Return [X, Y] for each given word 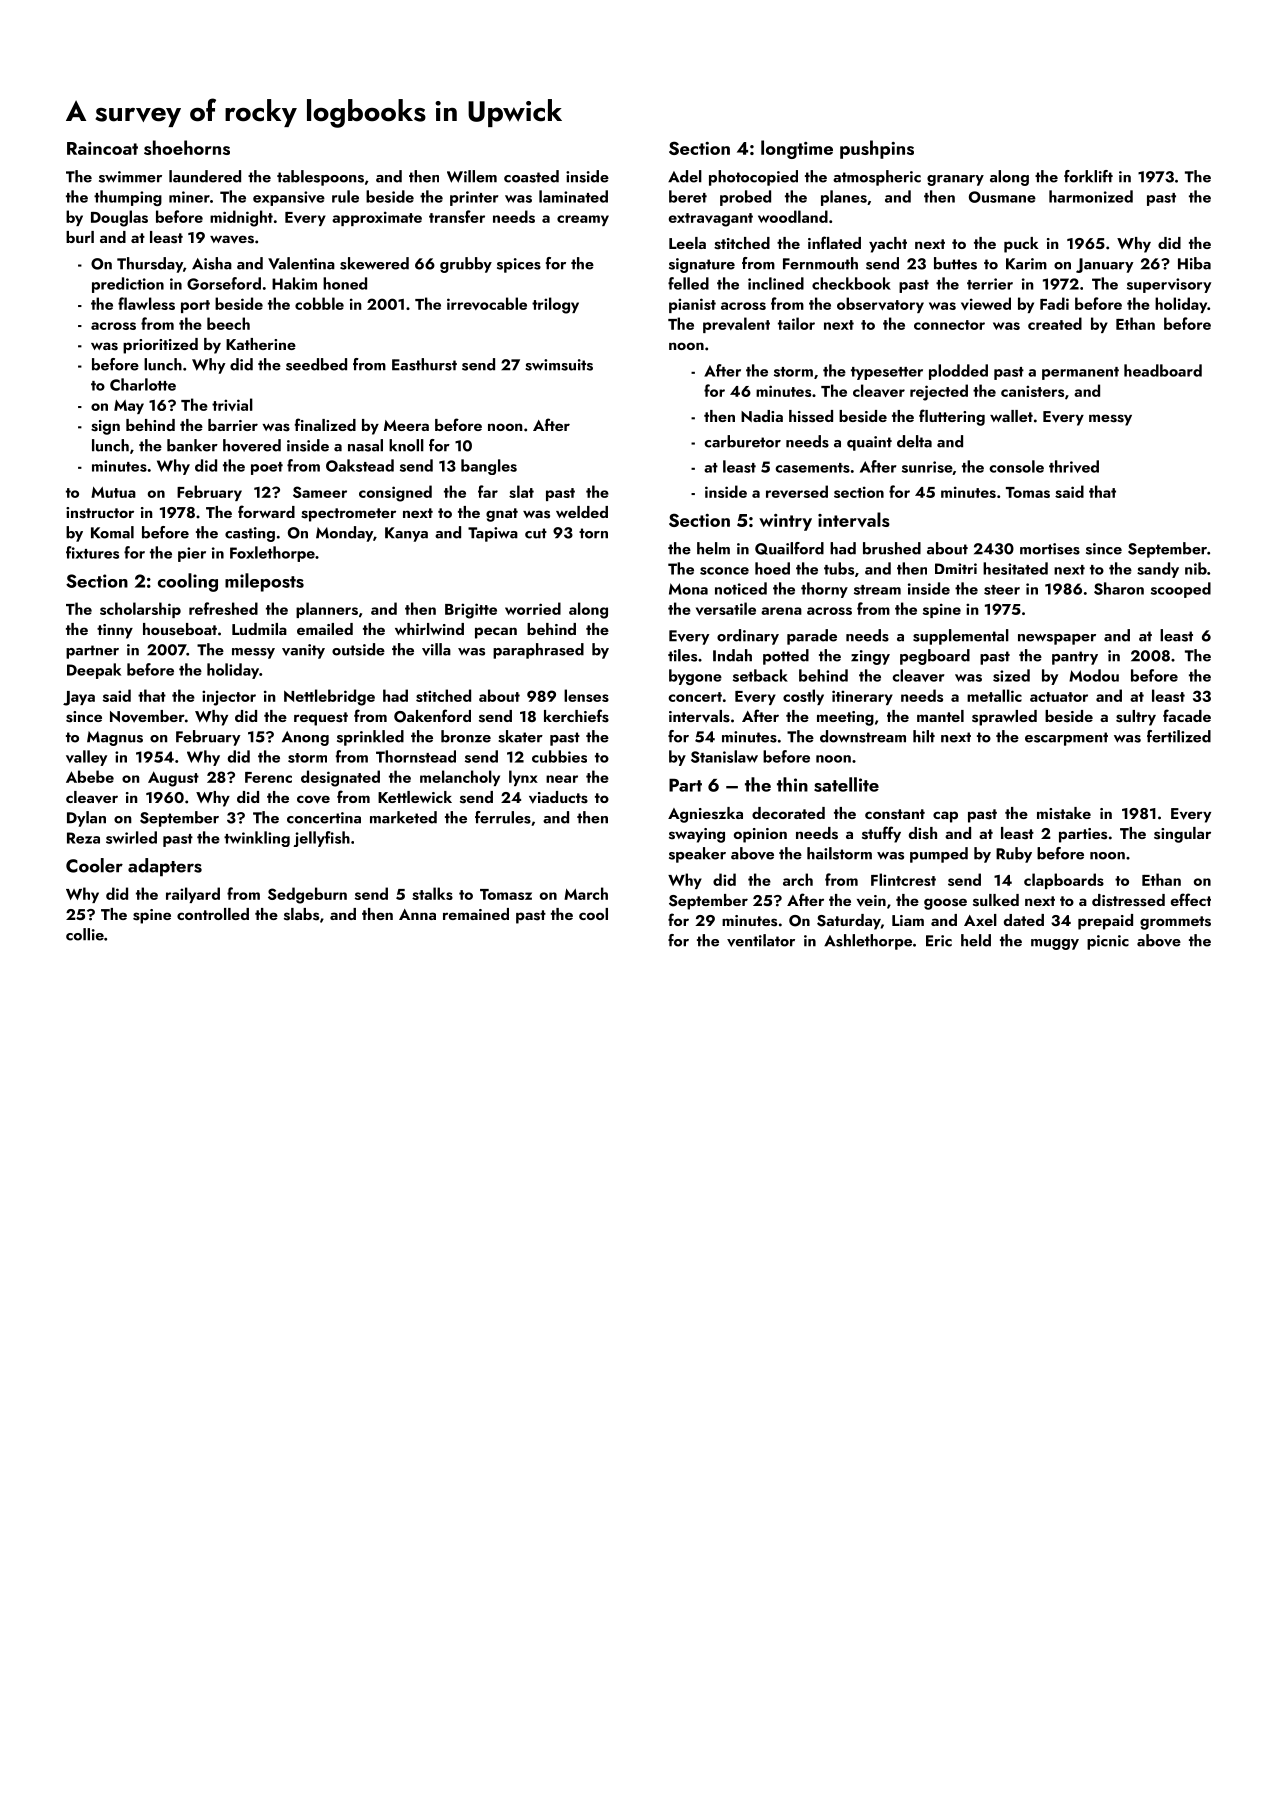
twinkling [257, 839]
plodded [958, 372]
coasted [531, 176]
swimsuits [559, 365]
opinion [760, 835]
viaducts [558, 797]
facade [1187, 715]
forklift [1088, 176]
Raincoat [102, 148]
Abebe [90, 776]
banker [192, 445]
